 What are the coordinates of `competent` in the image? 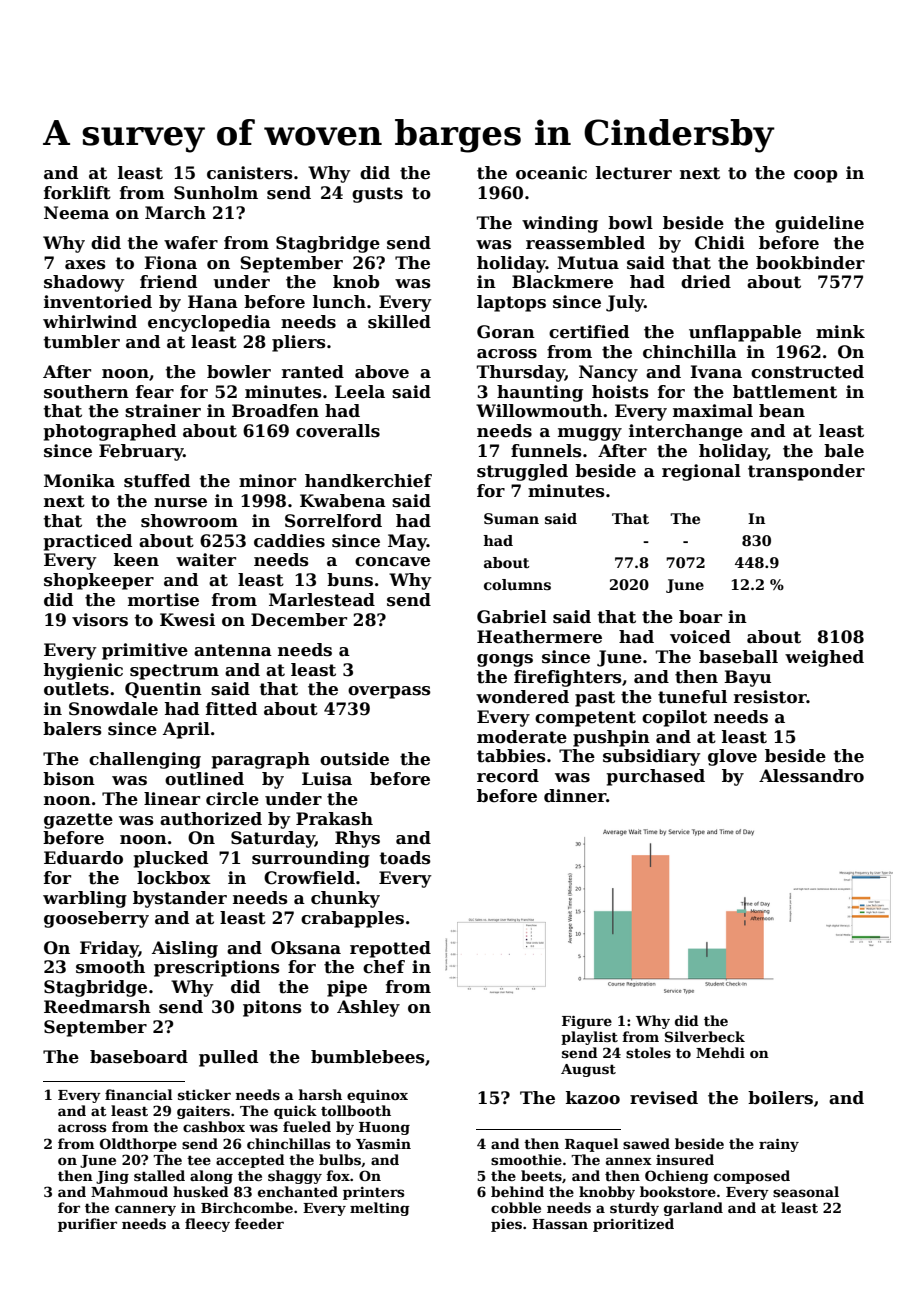 It's located at (585, 719).
